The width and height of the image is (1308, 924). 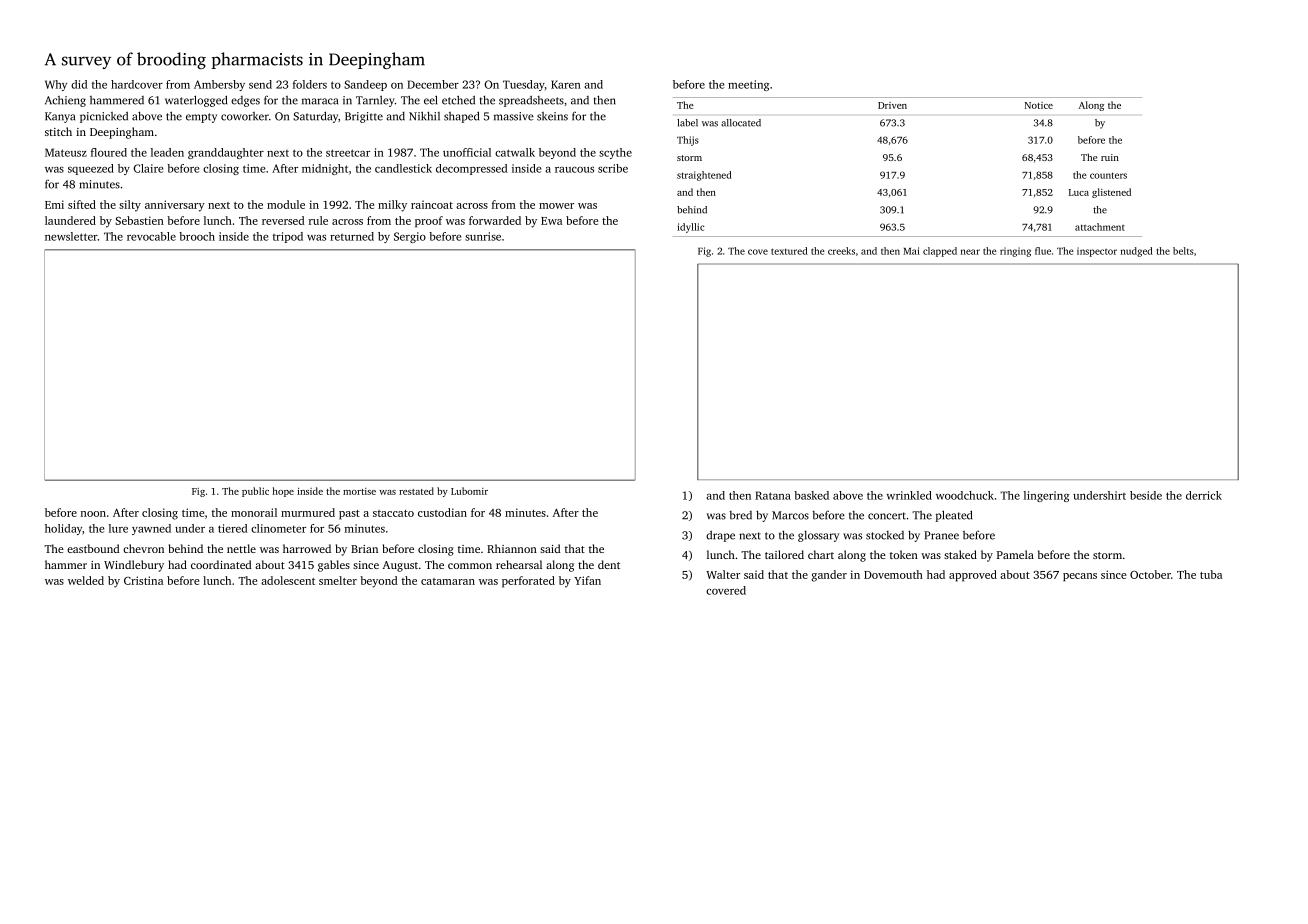 What do you see at coordinates (1015, 554) in the image?
I see `Pamela` at bounding box center [1015, 554].
